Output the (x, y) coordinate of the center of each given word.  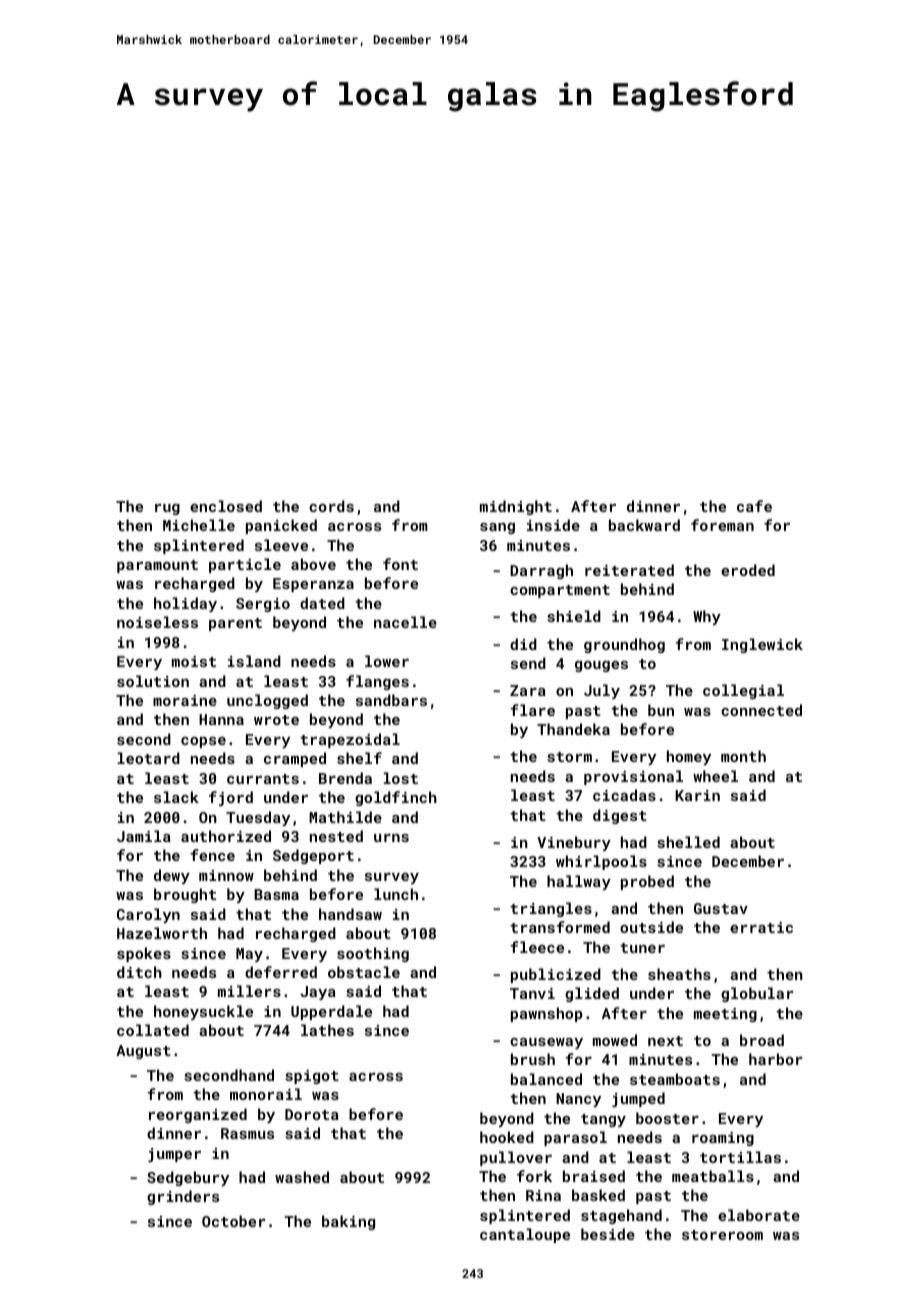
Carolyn (148, 915)
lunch (396, 894)
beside (608, 1234)
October (234, 1221)
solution (153, 681)
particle (245, 565)
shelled (688, 842)
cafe (754, 506)
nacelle (405, 622)
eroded (748, 570)
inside (553, 525)
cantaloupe (525, 1235)
